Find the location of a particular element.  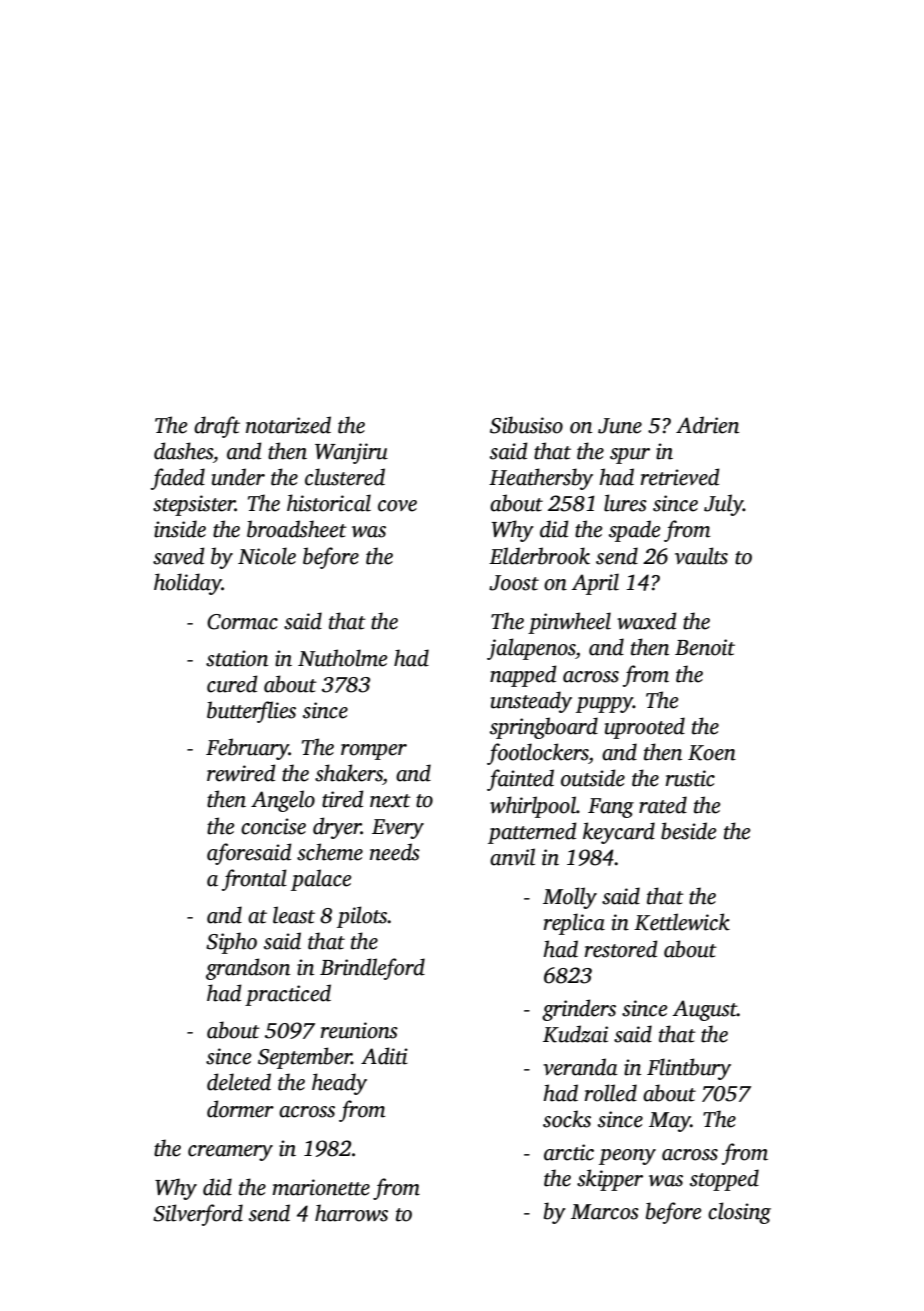

Benoit is located at coordinates (705, 647).
